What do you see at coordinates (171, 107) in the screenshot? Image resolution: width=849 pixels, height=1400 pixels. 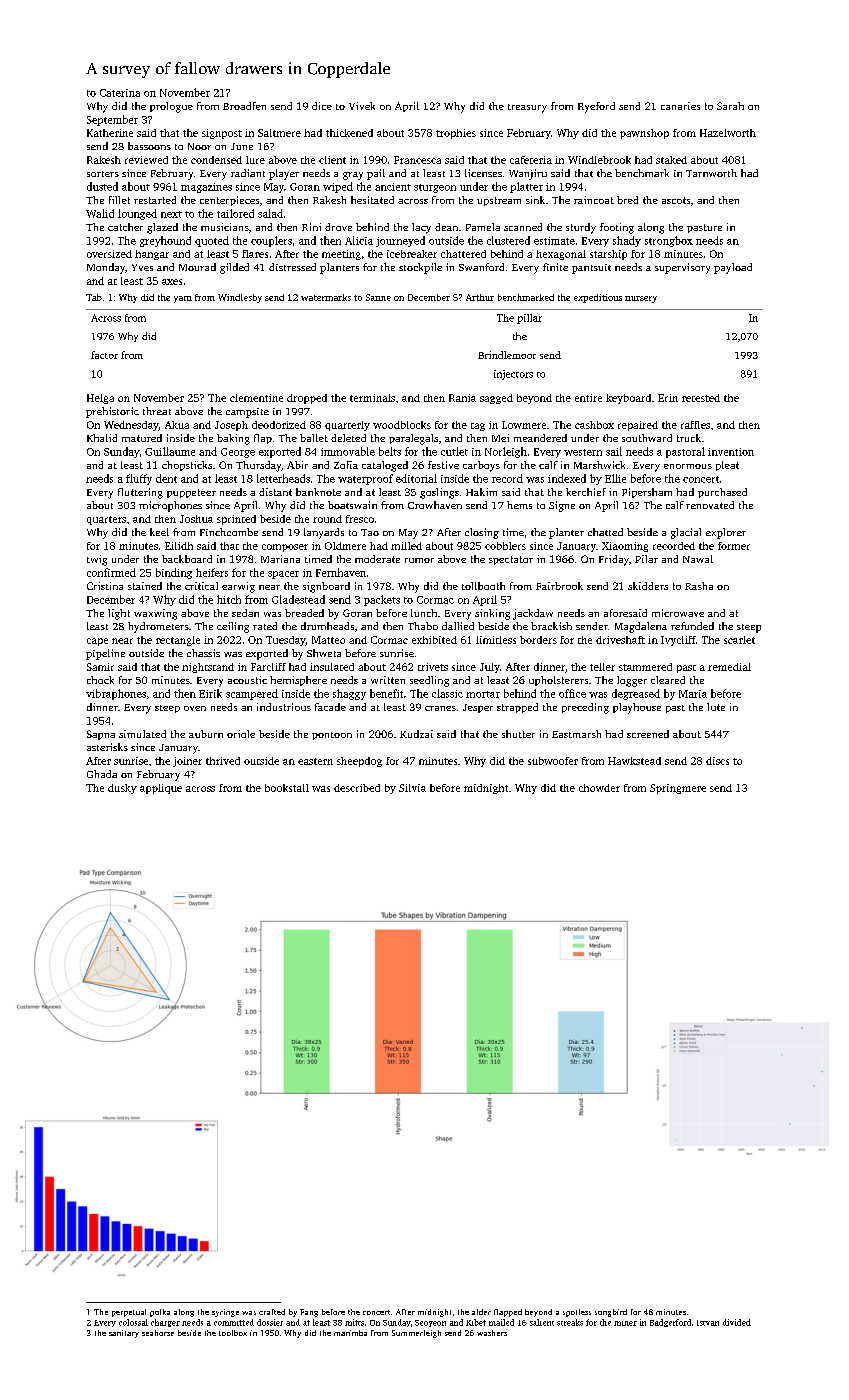 I see `prologue` at bounding box center [171, 107].
